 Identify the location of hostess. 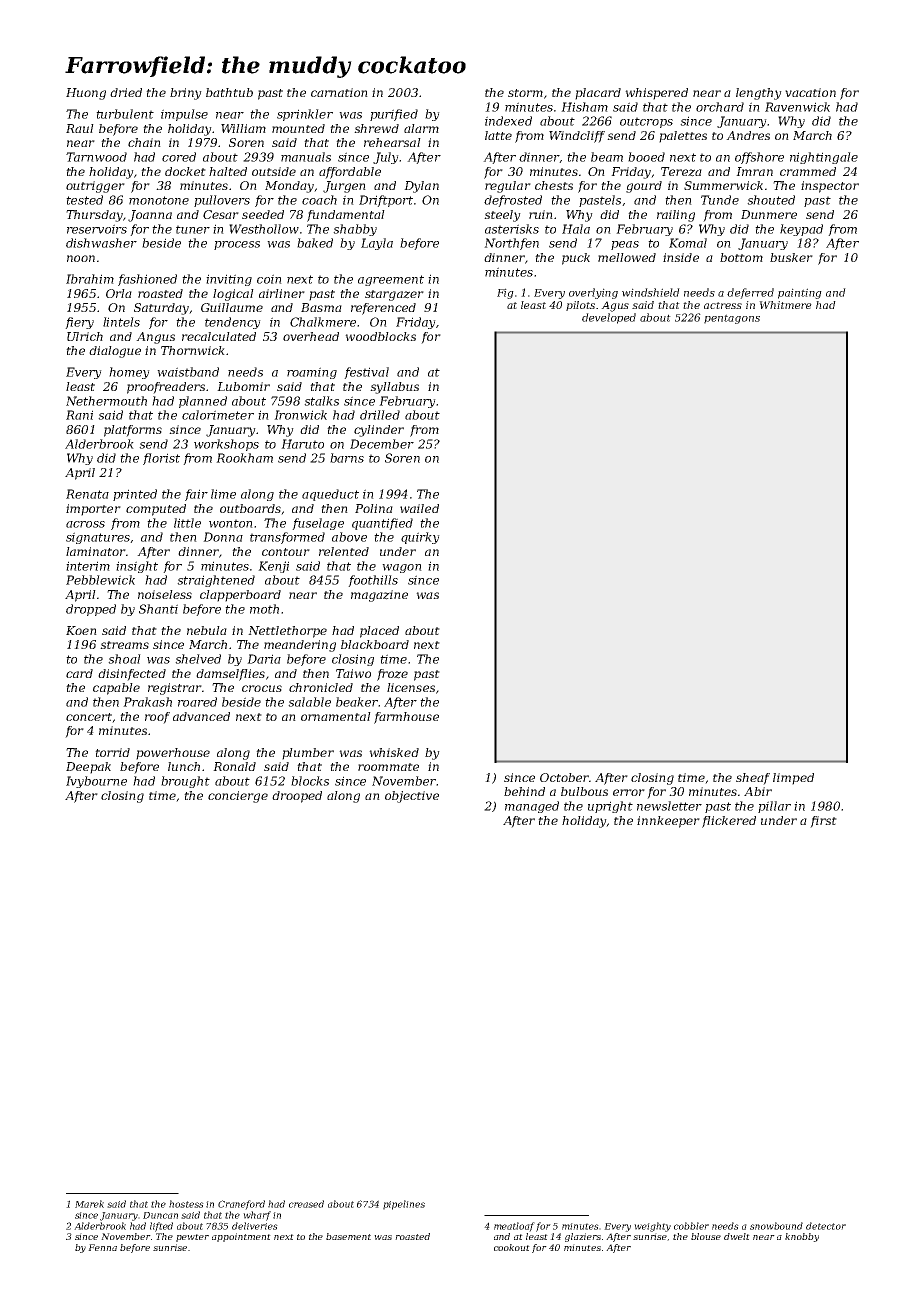
(186, 1204).
